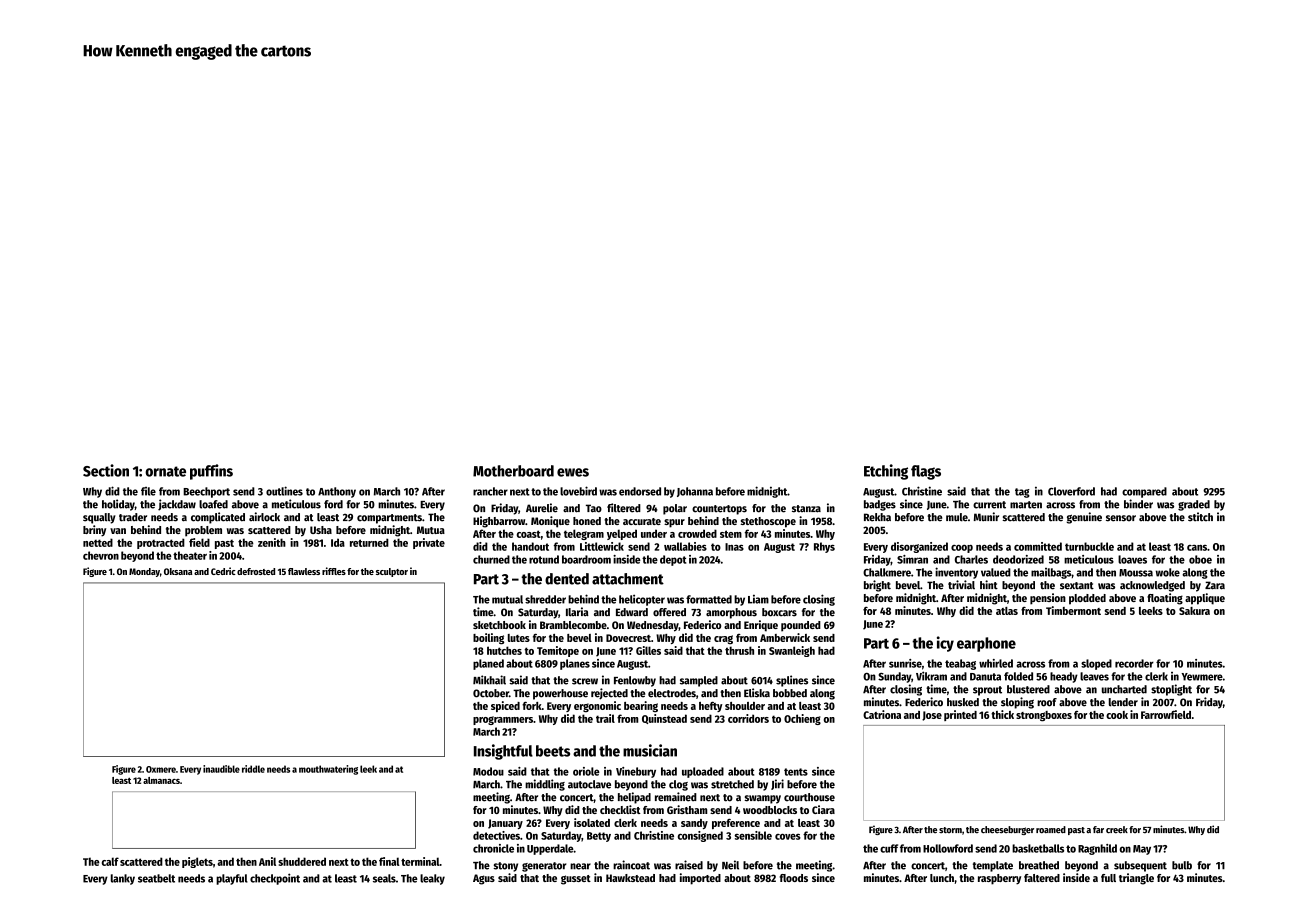  I want to click on flags, so click(926, 472).
